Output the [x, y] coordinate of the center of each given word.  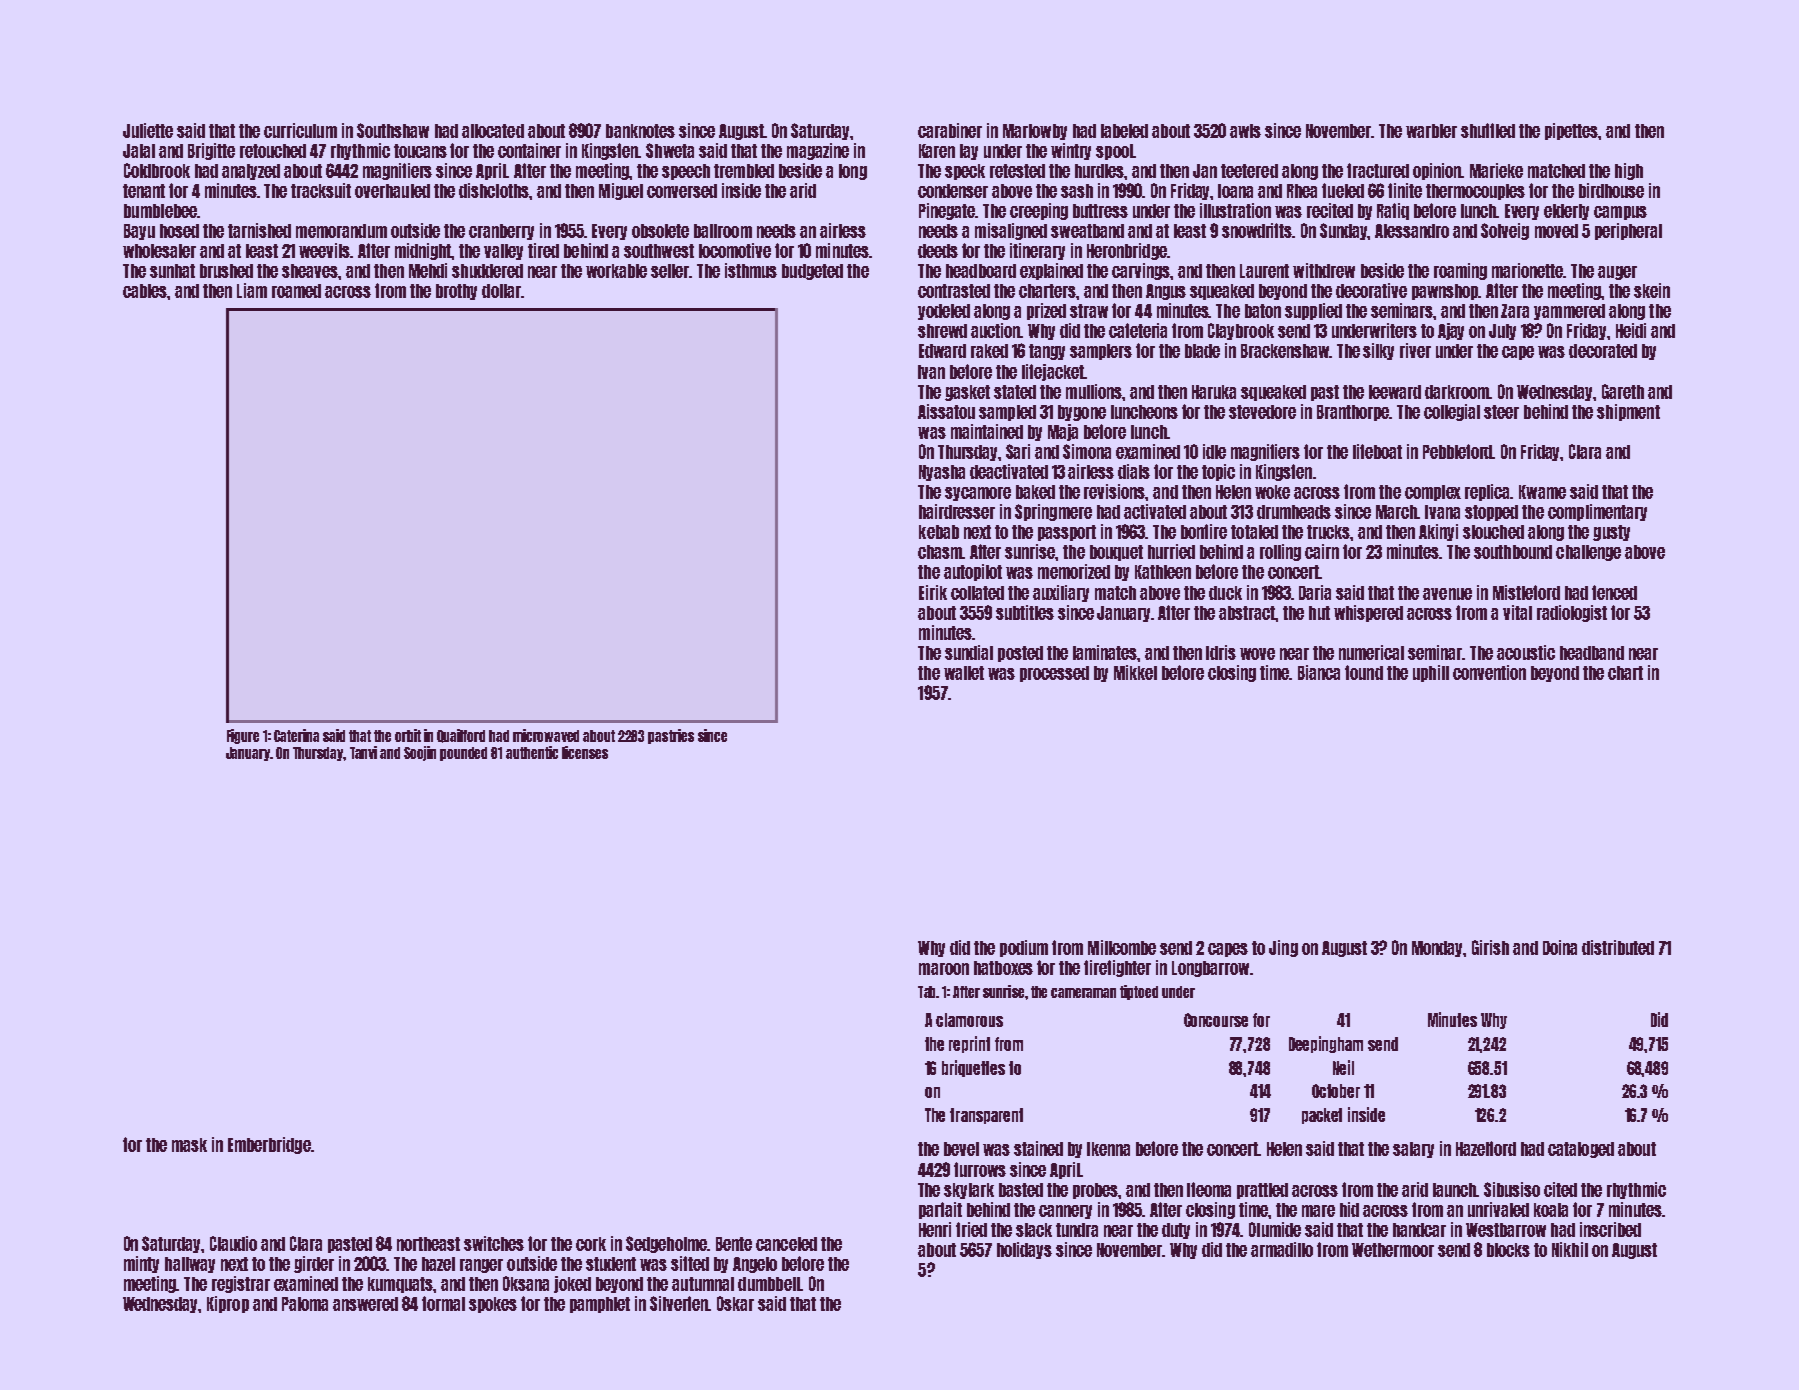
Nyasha [942, 473]
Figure [243, 736]
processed [1054, 674]
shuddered [487, 271]
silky [1378, 351]
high [1629, 171]
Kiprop [228, 1304]
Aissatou [946, 411]
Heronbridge [1127, 251]
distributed [1618, 947]
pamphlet [600, 1305]
